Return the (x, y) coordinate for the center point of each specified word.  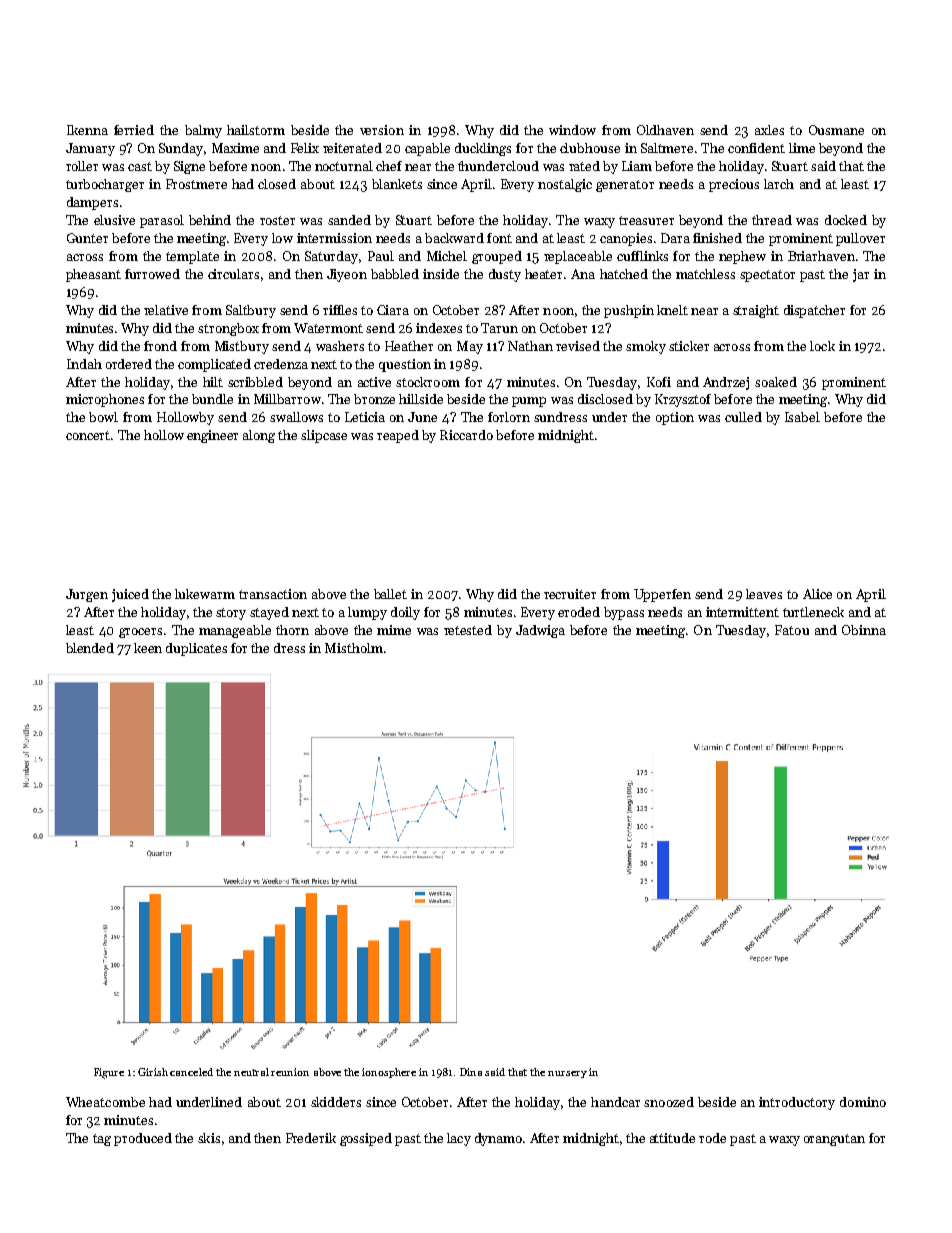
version (382, 130)
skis (209, 1138)
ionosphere (389, 1073)
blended (90, 648)
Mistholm (354, 648)
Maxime (235, 148)
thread (772, 220)
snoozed (669, 1102)
